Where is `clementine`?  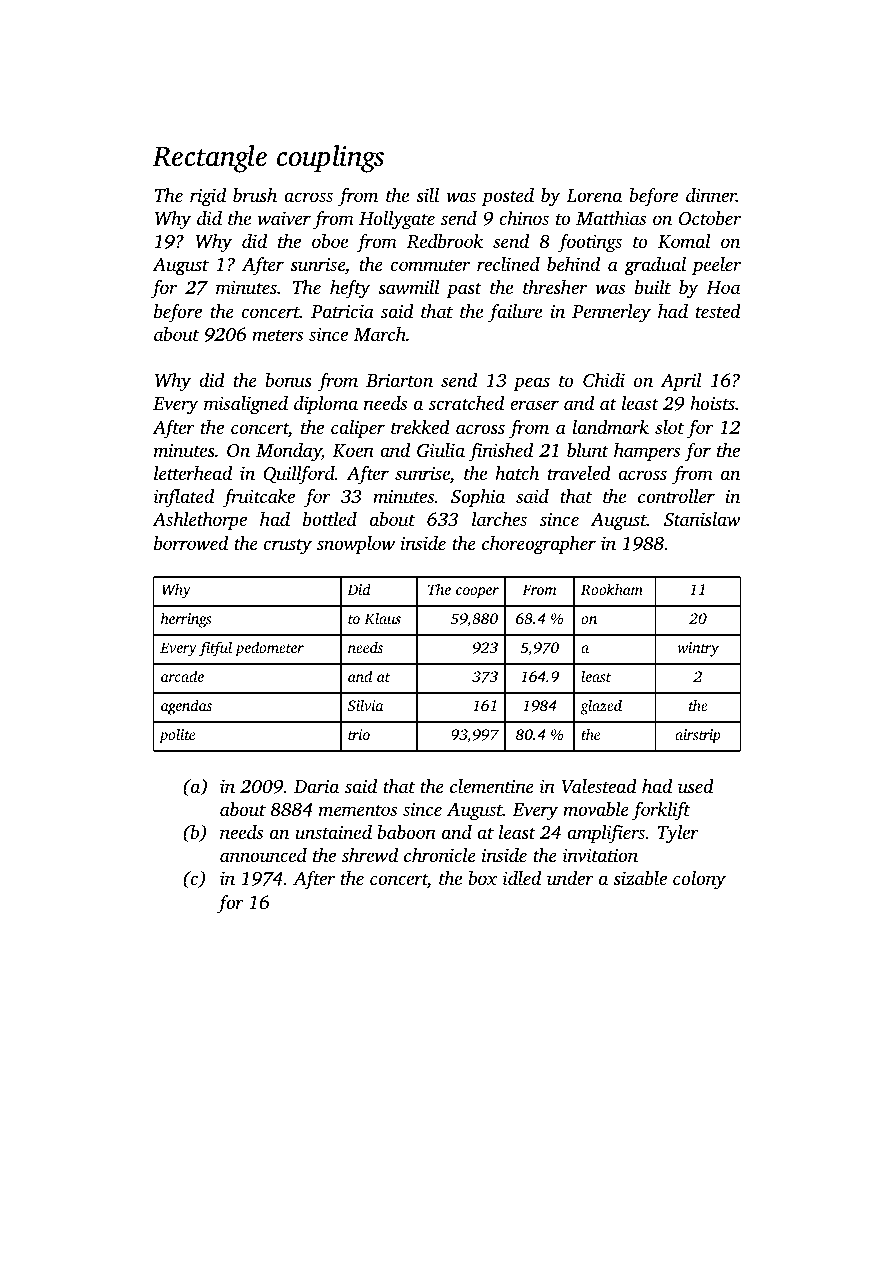 clementine is located at coordinates (492, 786).
